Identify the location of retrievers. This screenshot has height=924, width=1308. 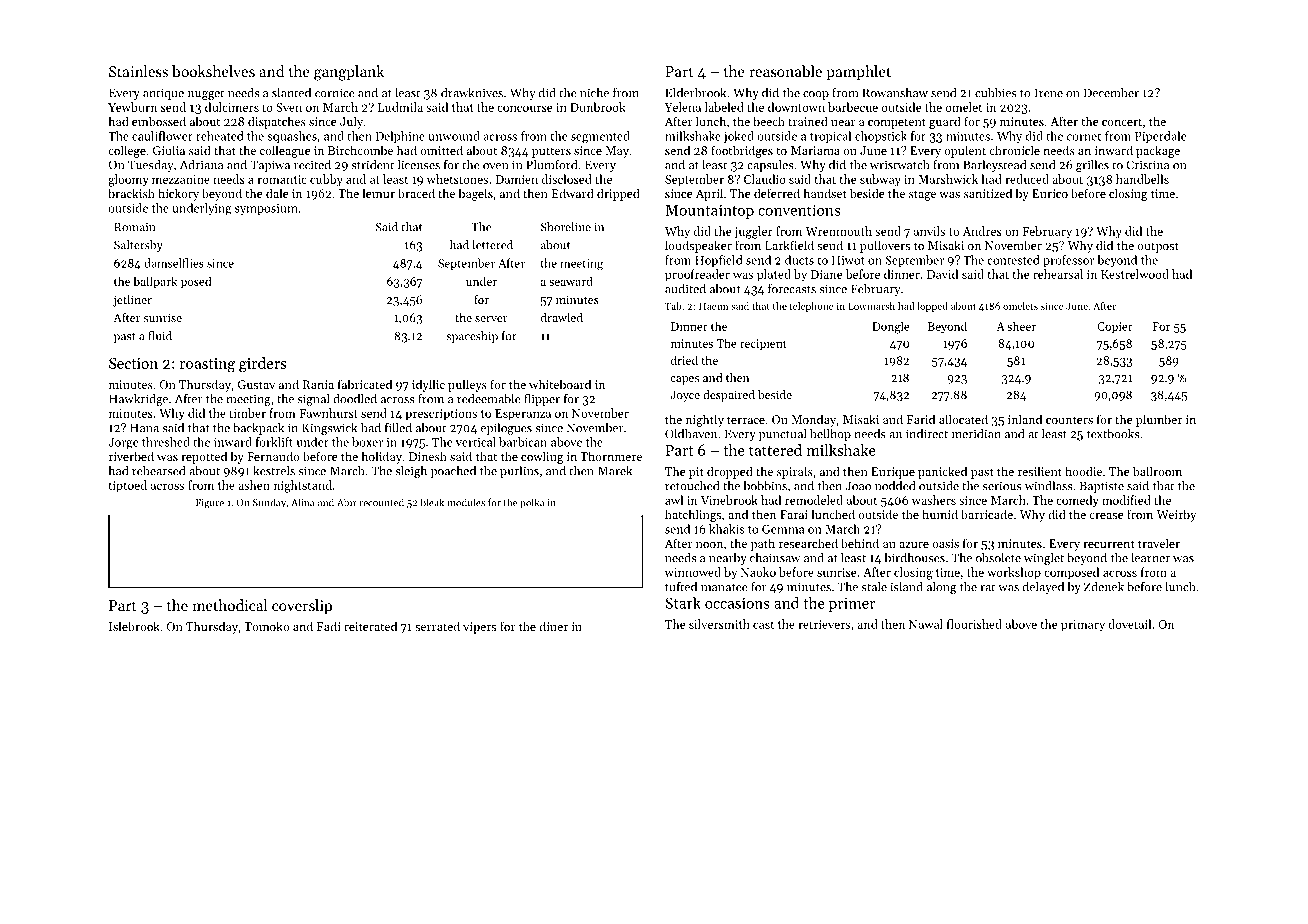
(824, 624).
